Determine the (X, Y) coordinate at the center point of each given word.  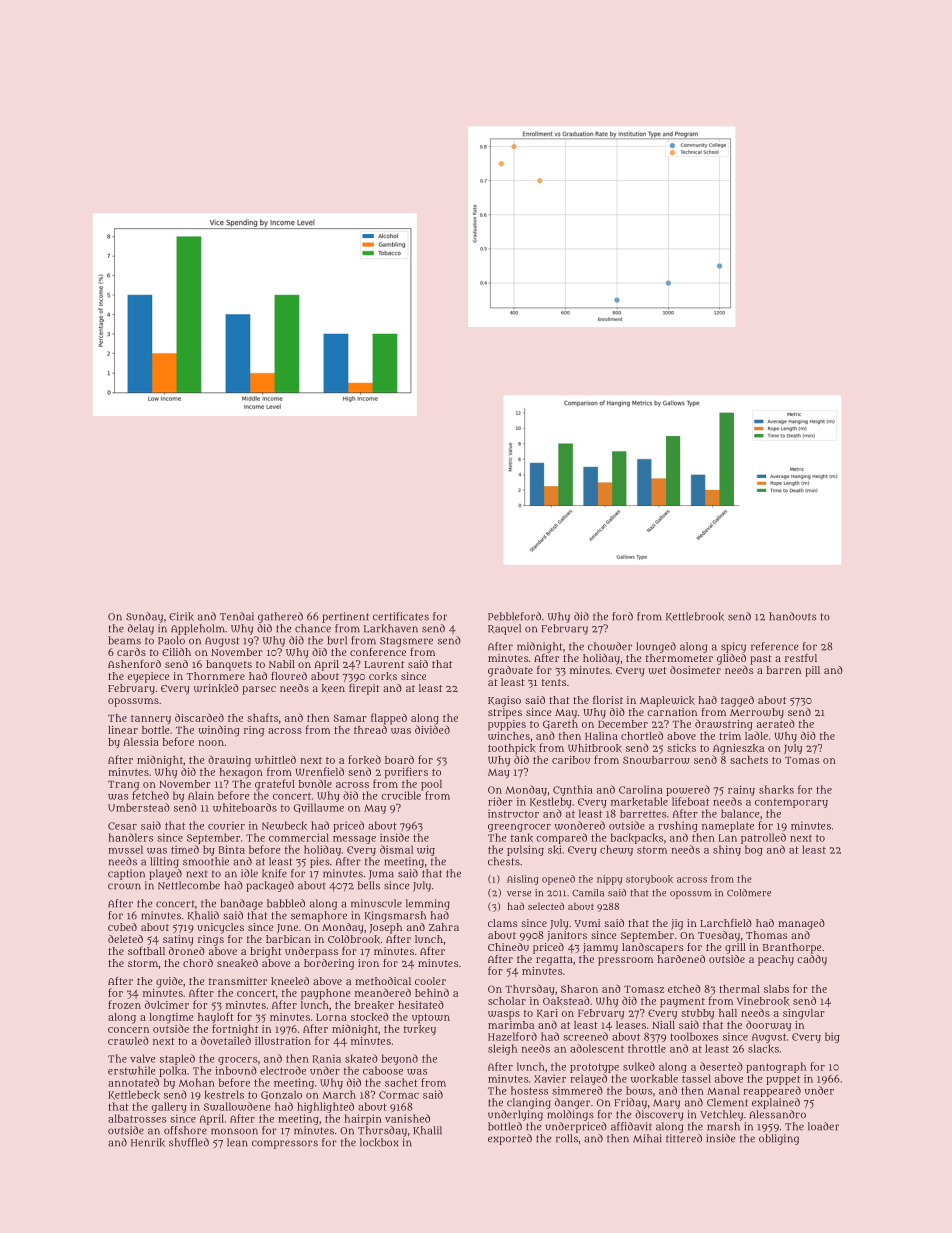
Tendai (237, 616)
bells (369, 885)
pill (812, 671)
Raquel (504, 629)
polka (173, 1071)
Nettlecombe (189, 885)
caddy (812, 960)
